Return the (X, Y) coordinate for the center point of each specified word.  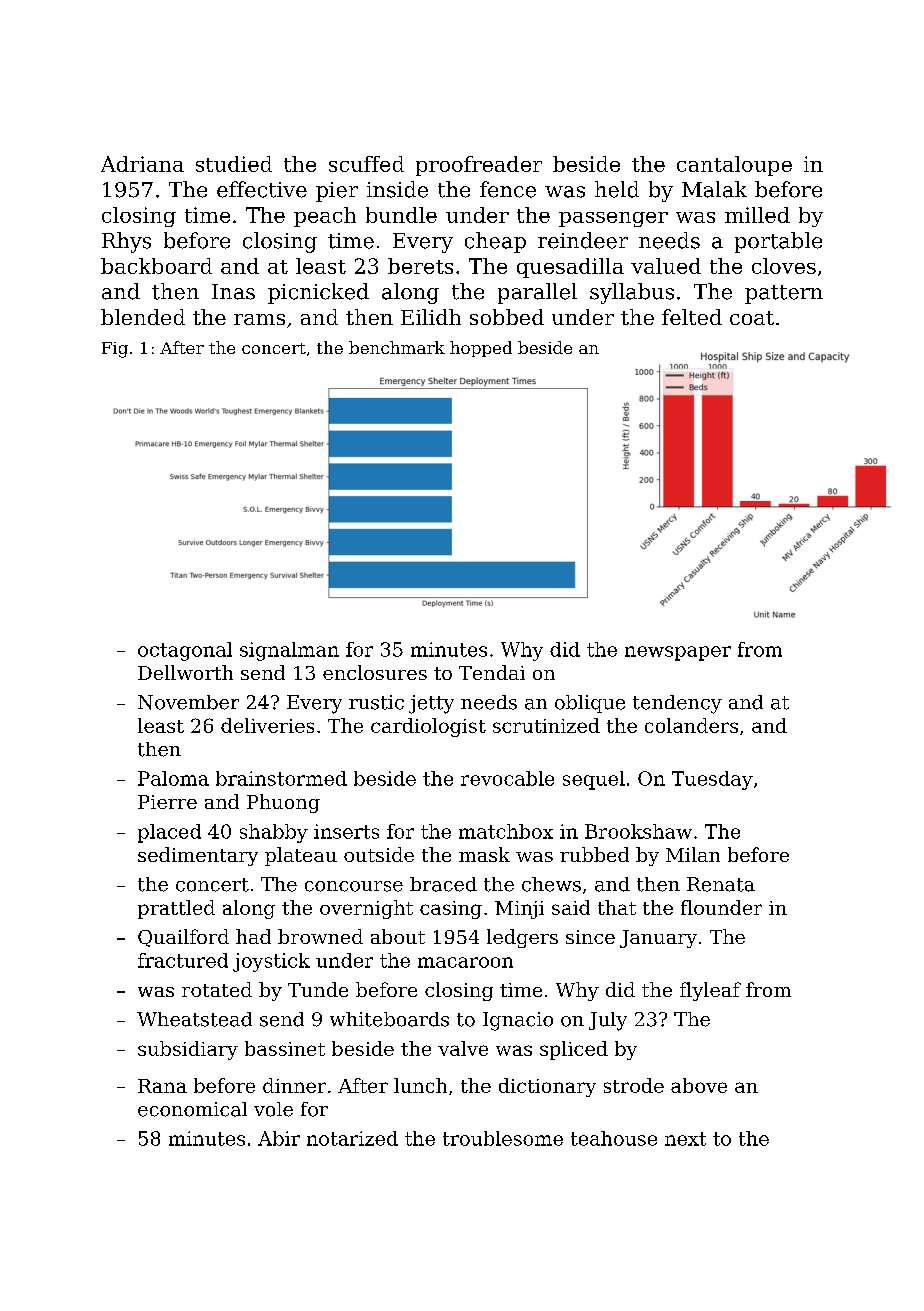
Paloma (173, 778)
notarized (352, 1138)
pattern (784, 294)
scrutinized (546, 725)
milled (757, 215)
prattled (176, 909)
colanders (691, 725)
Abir (279, 1138)
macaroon (465, 962)
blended (143, 317)
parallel (537, 293)
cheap (495, 242)
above (699, 1085)
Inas (233, 292)
